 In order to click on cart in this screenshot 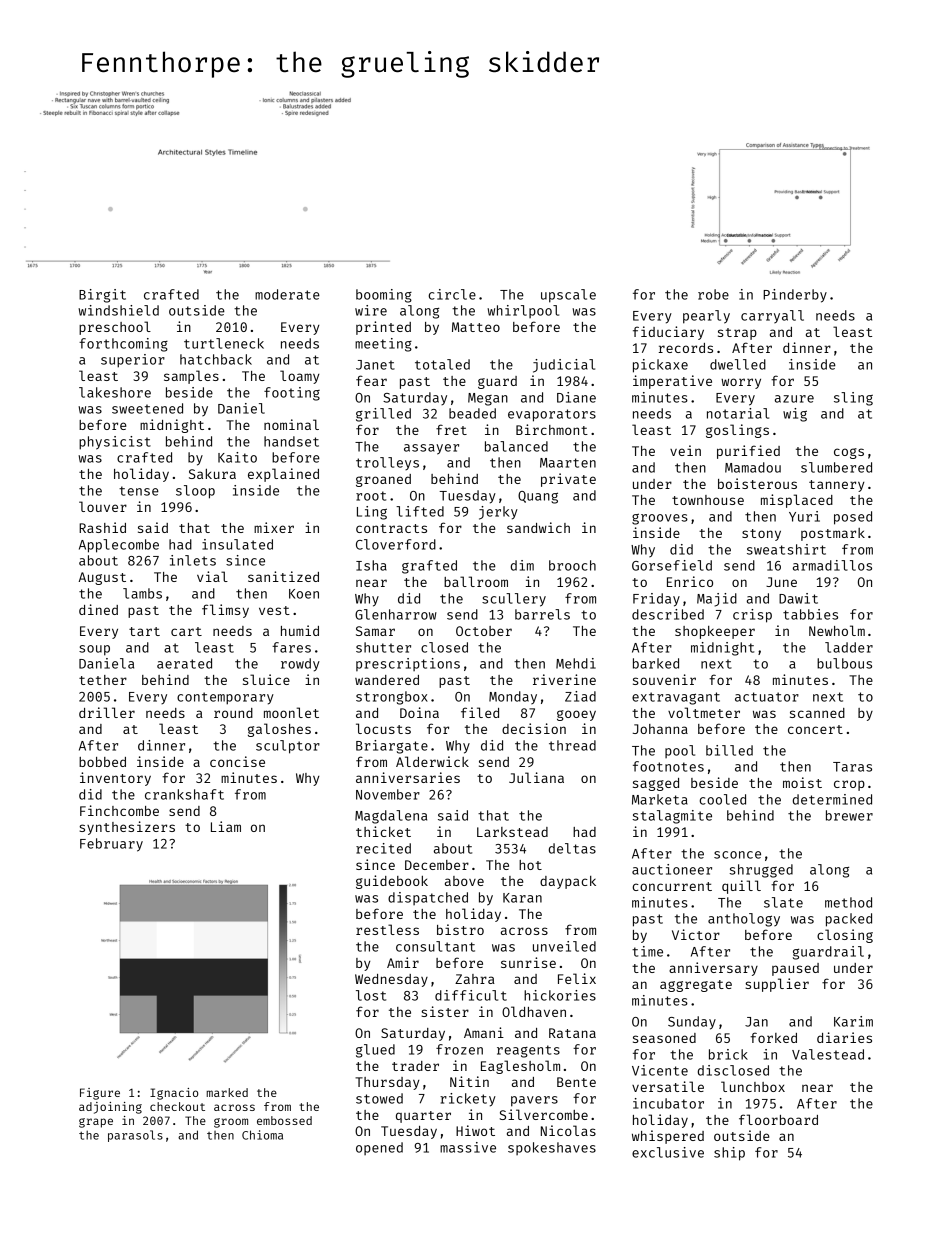, I will do `click(186, 631)`.
